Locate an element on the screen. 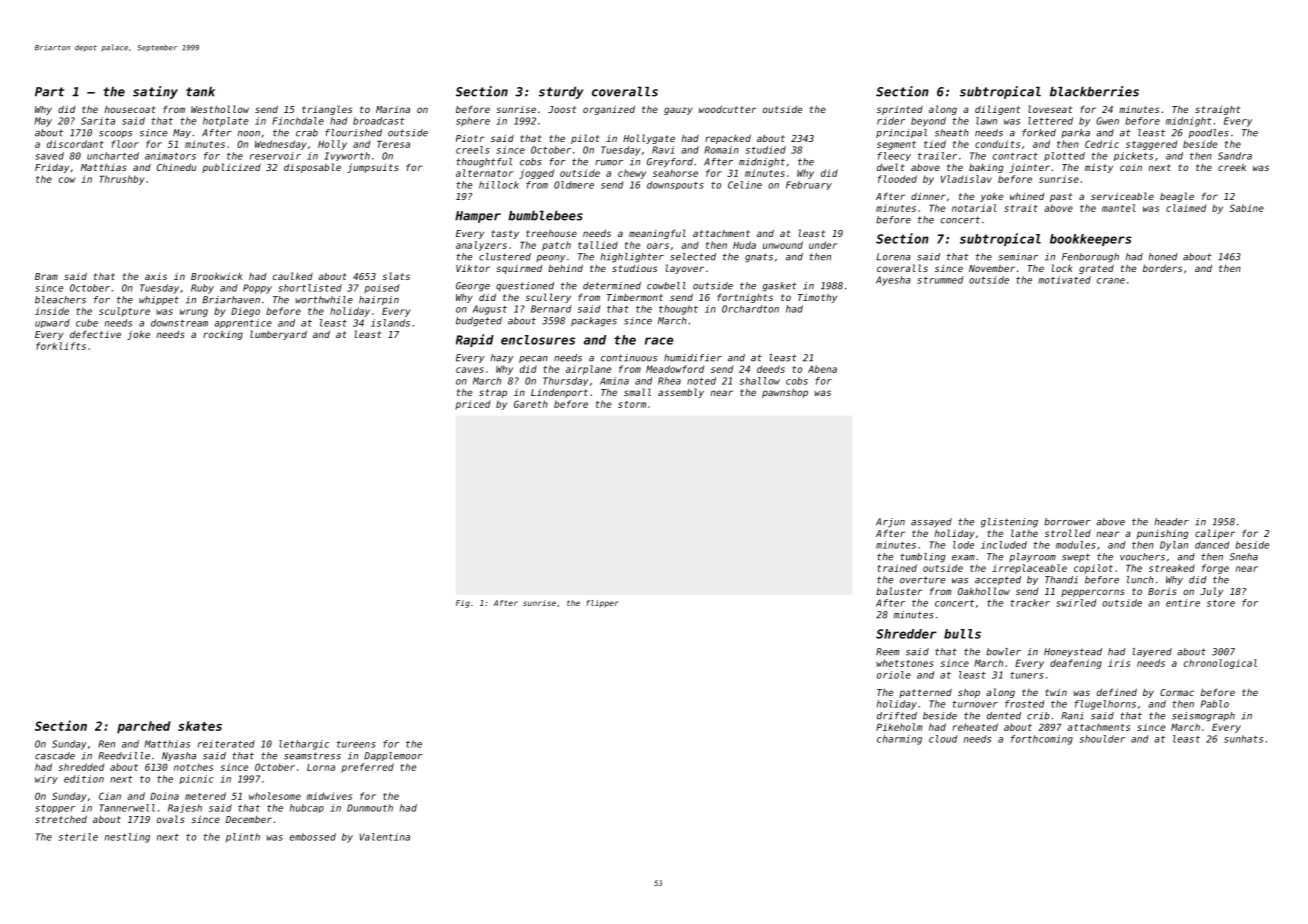 The height and width of the screenshot is (924, 1308). blackberries is located at coordinates (1094, 91).
